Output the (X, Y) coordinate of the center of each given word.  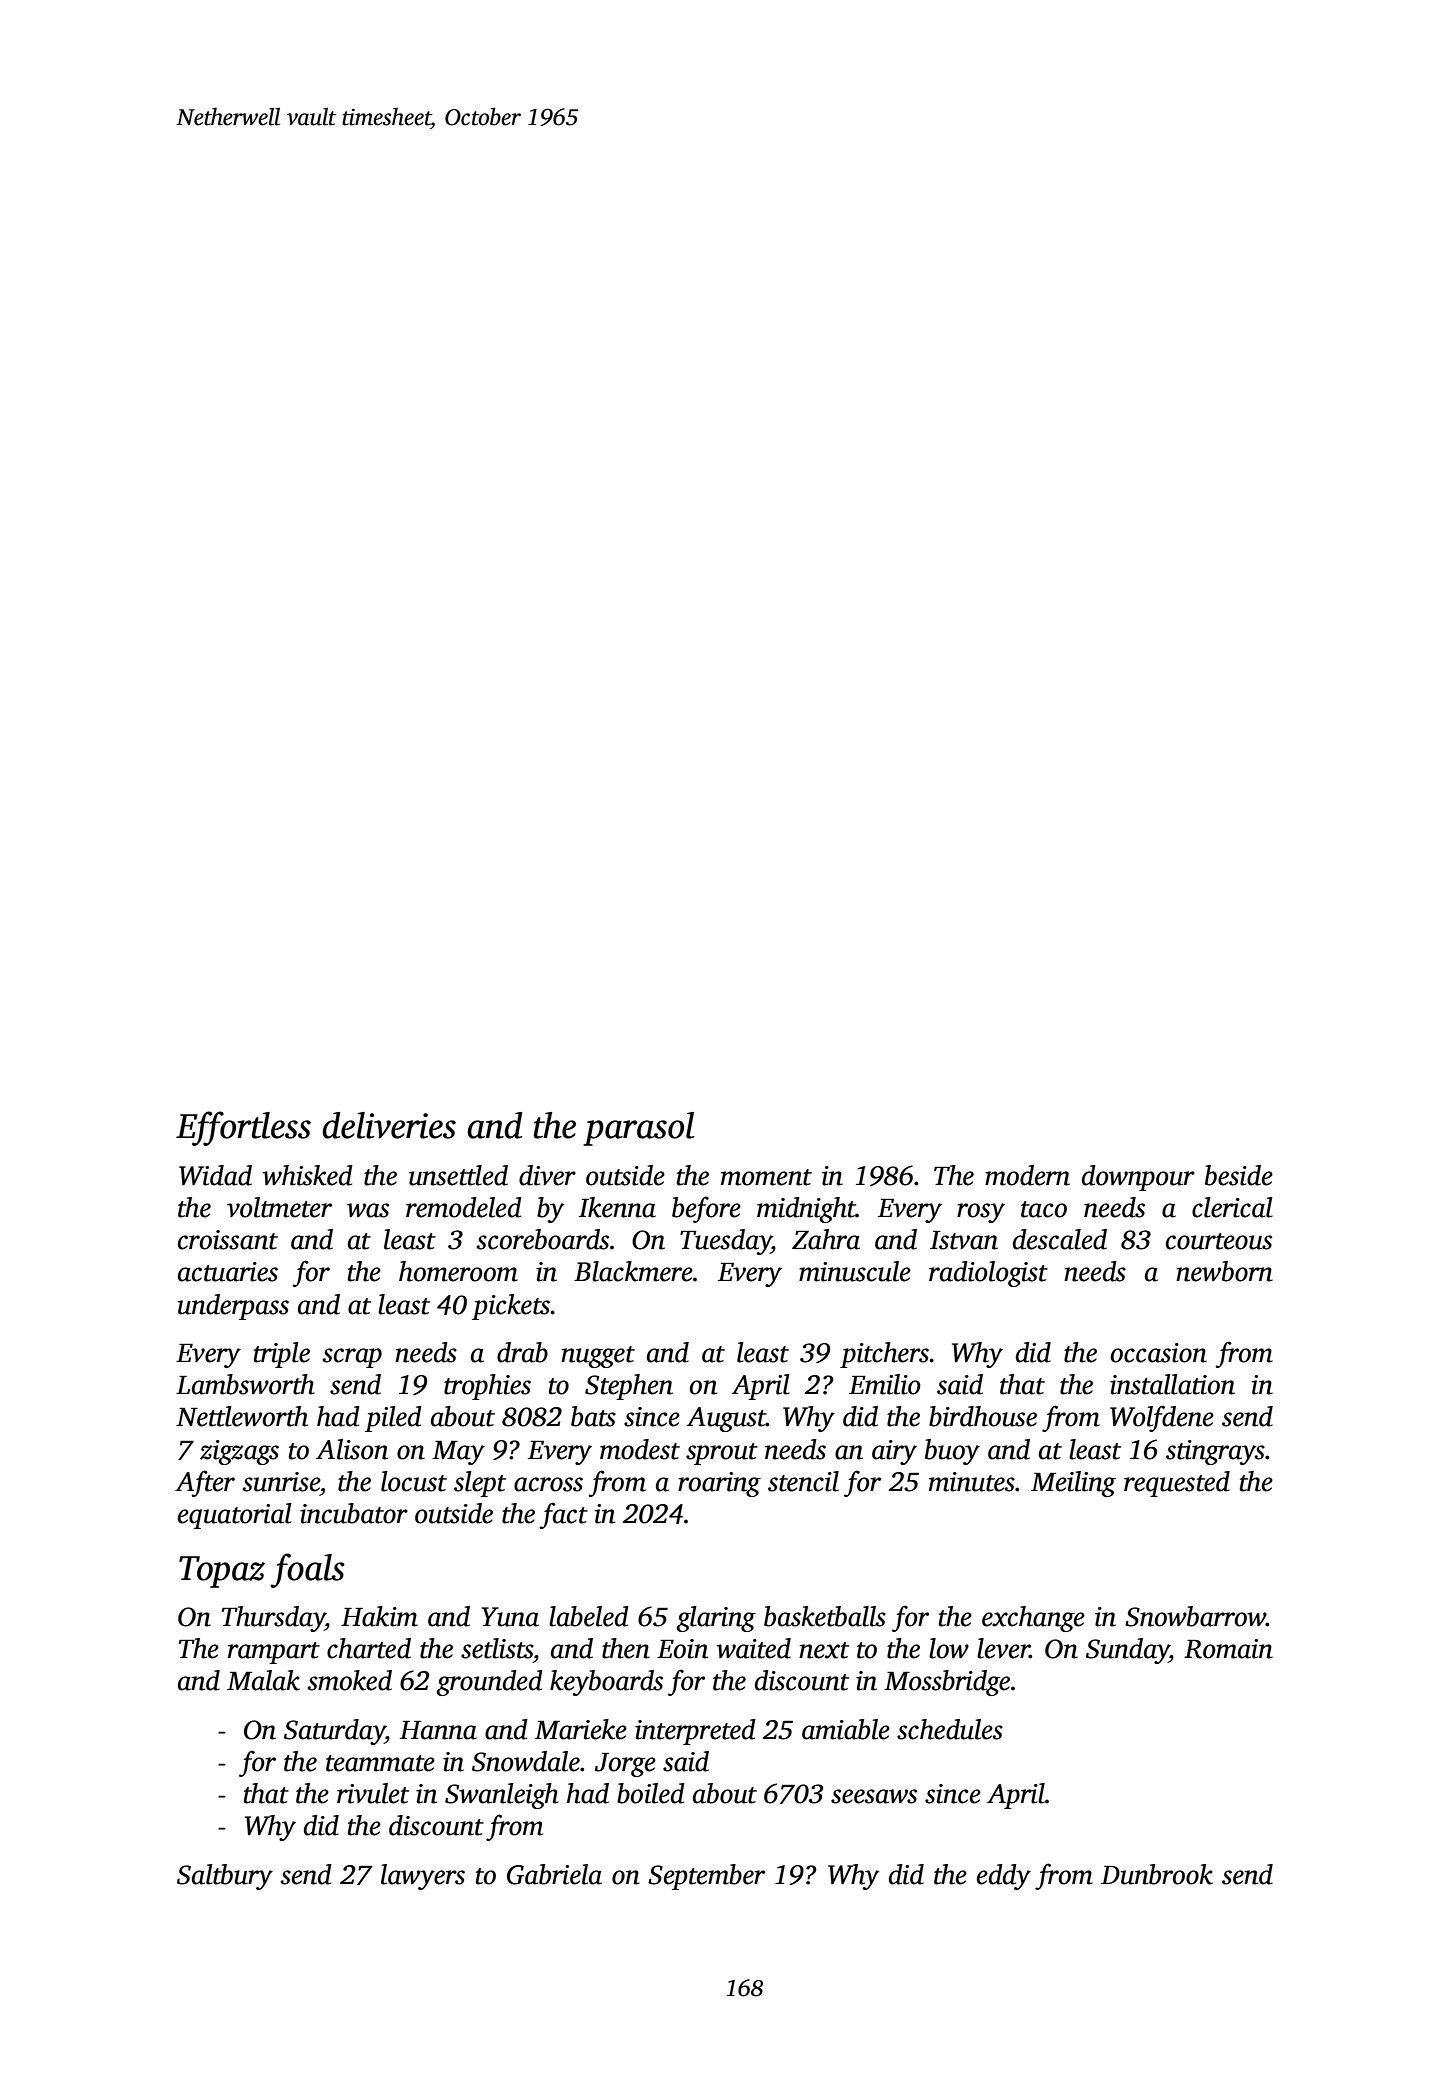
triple (282, 1355)
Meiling (1073, 1484)
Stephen (629, 1387)
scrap (352, 1358)
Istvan (964, 1240)
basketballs (825, 1616)
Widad (215, 1175)
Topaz (222, 1572)
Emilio (885, 1384)
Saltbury (225, 1877)
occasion (1159, 1353)
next (824, 1650)
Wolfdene (1162, 1418)
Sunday (1127, 1651)
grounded (490, 1683)
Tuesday (725, 1242)
